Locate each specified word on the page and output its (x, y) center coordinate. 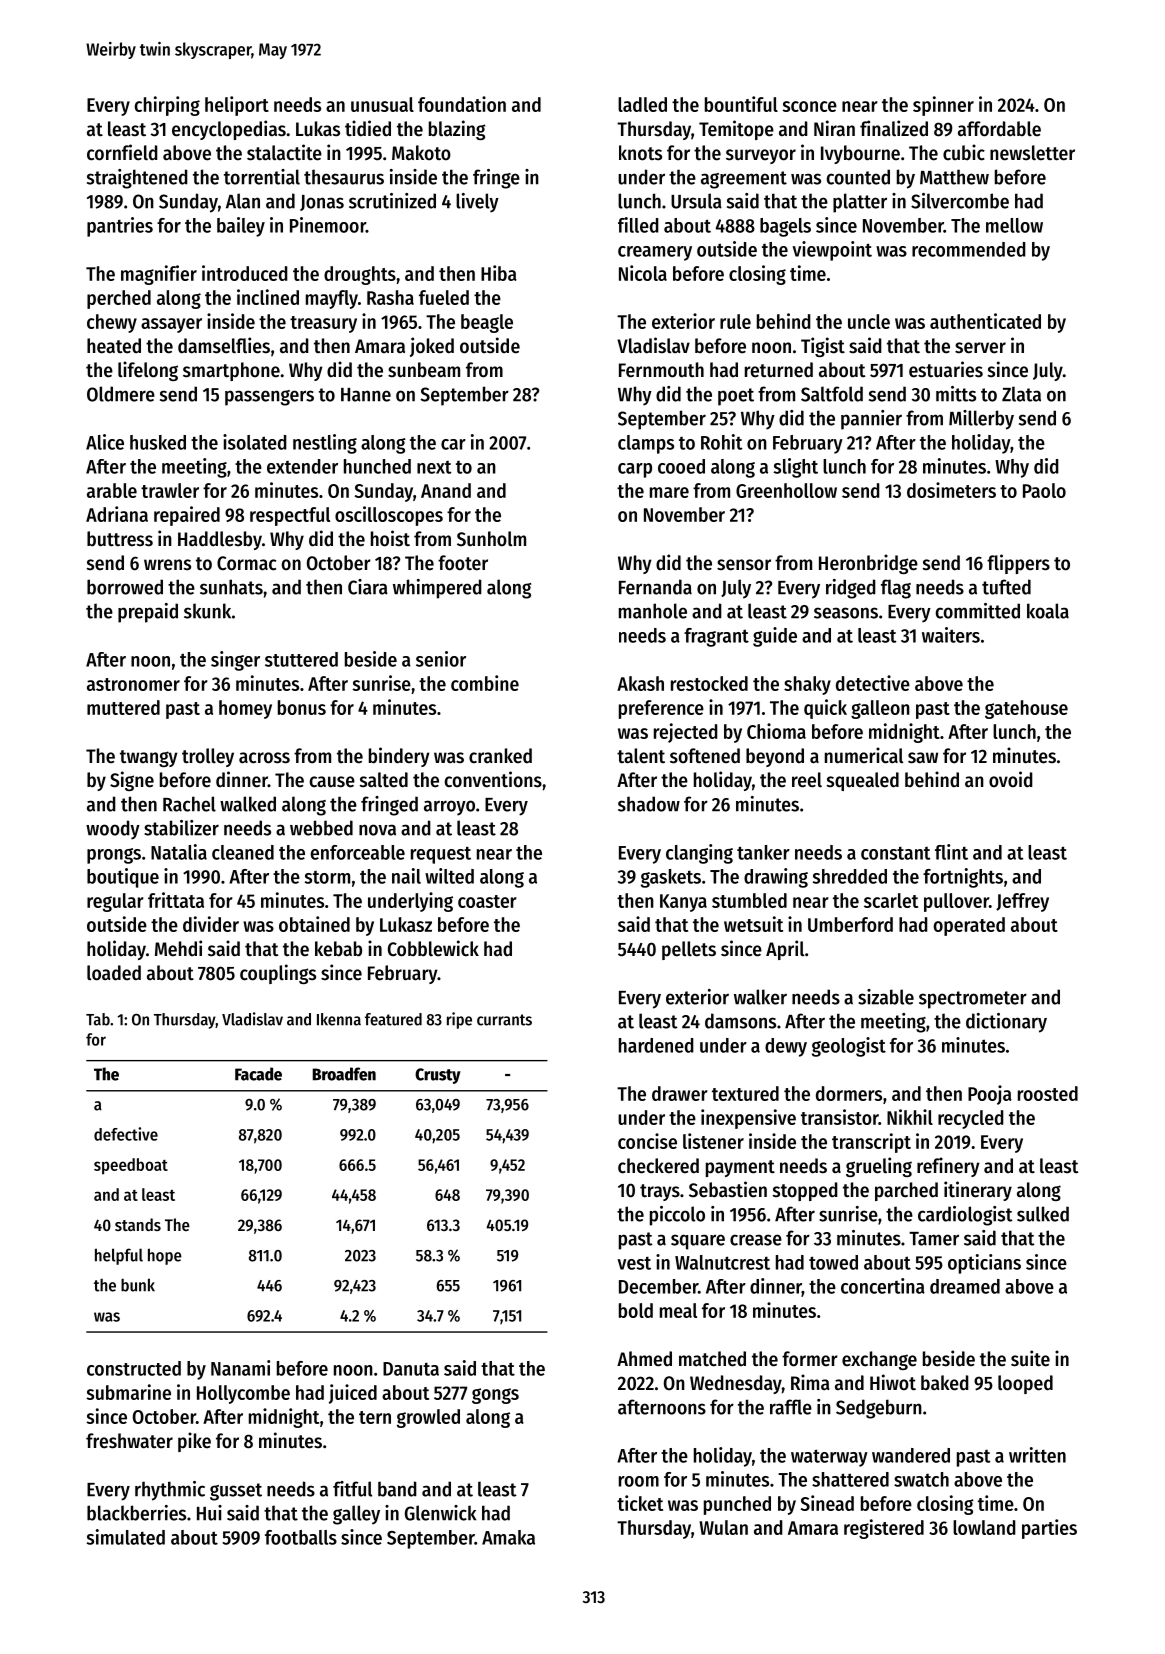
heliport (237, 106)
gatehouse (1026, 709)
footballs (301, 1537)
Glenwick (440, 1513)
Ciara (368, 587)
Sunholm (491, 539)
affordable (999, 129)
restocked (709, 683)
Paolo (1044, 490)
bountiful (741, 104)
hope (165, 1256)
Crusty (438, 1076)
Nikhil (910, 1117)
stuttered (301, 659)
